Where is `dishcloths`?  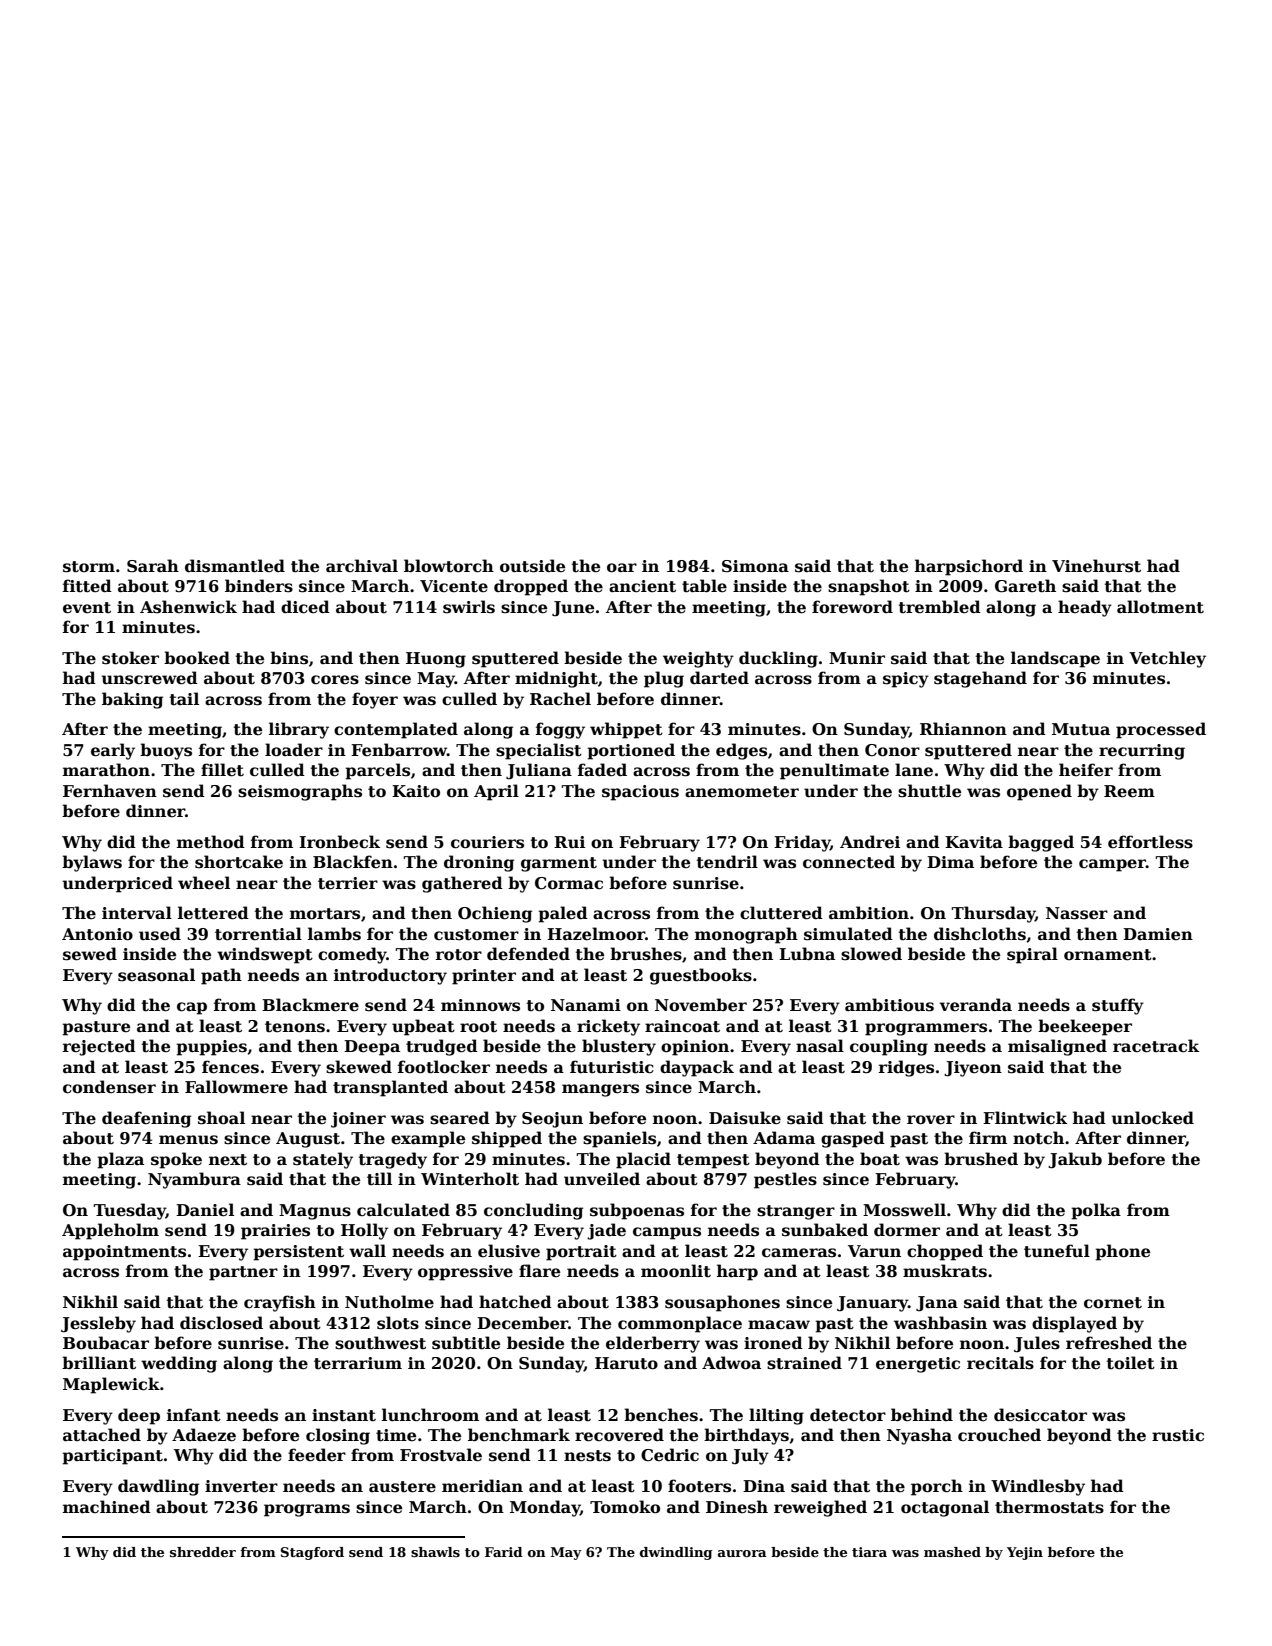 dishcloths is located at coordinates (980, 934).
